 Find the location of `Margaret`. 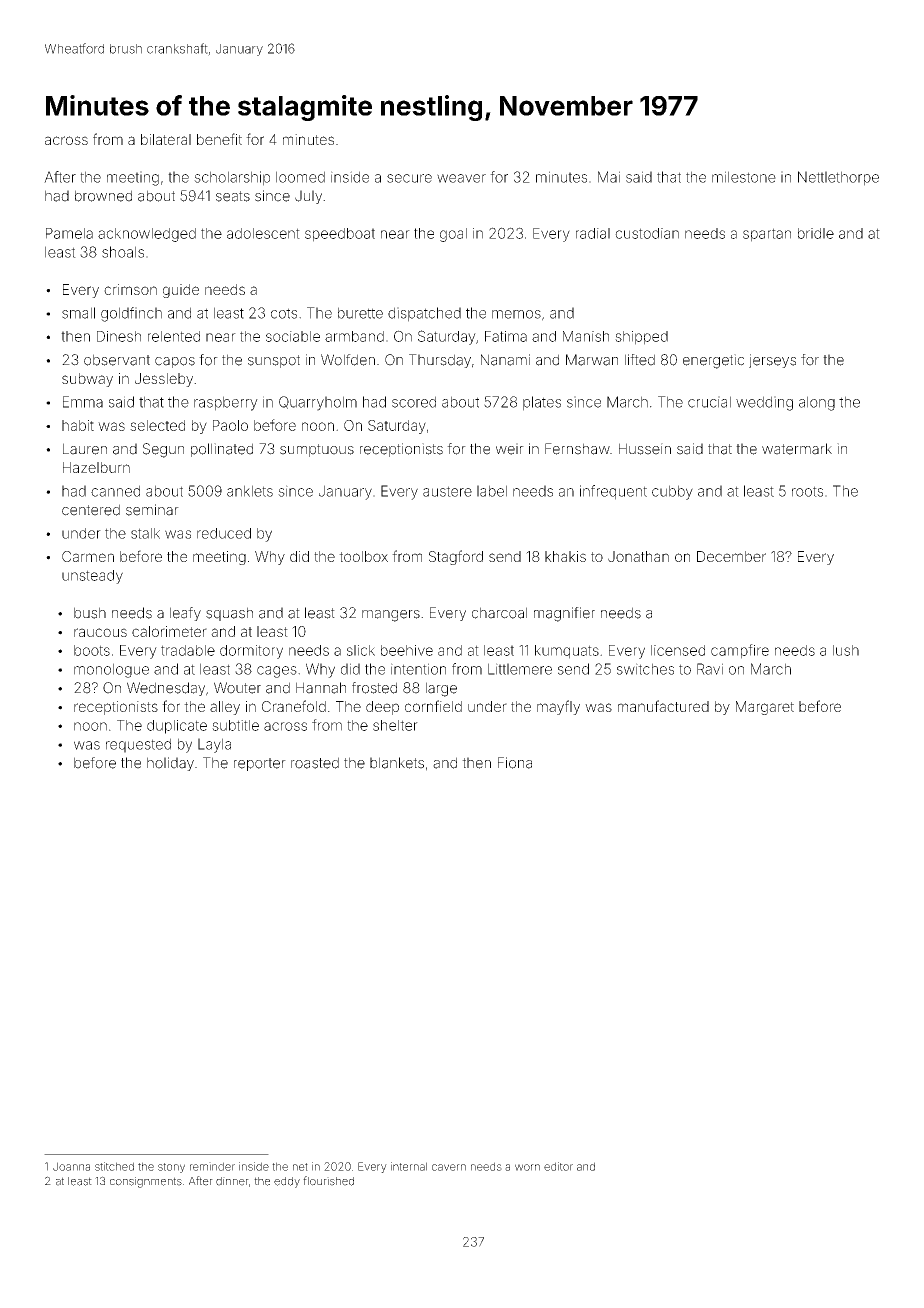

Margaret is located at coordinates (765, 708).
